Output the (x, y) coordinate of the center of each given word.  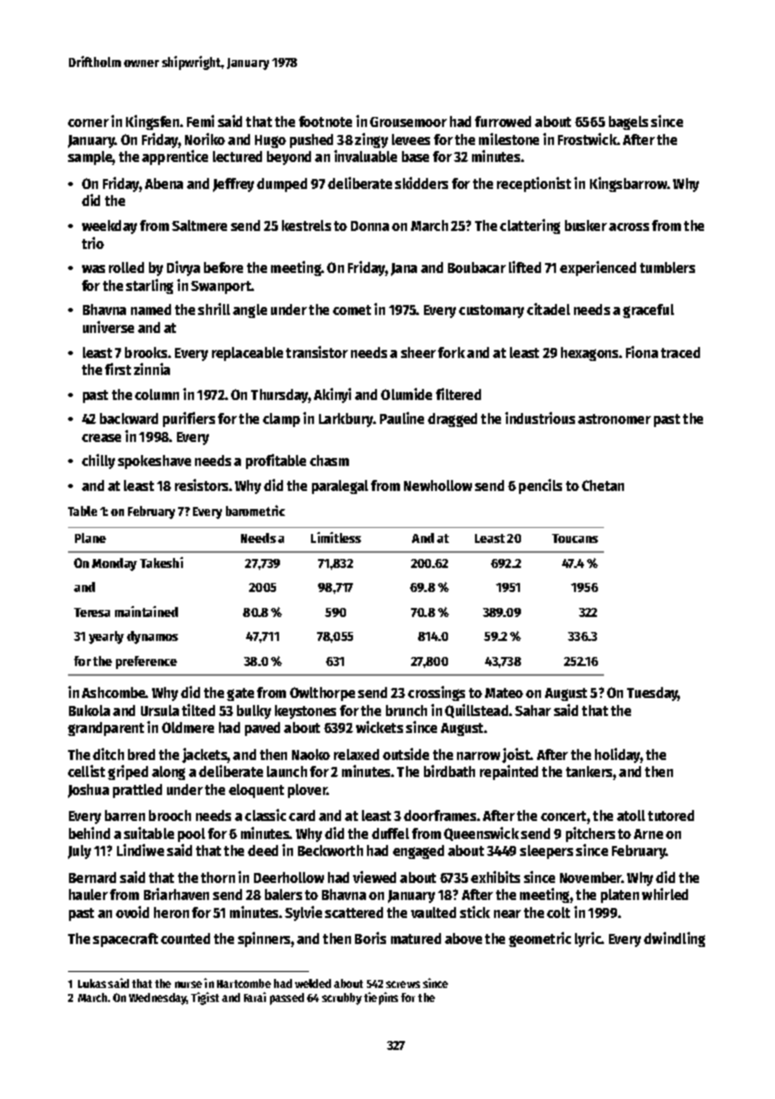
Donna (370, 226)
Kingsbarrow (629, 184)
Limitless (336, 537)
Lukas (92, 983)
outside (406, 754)
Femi (200, 121)
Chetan (603, 485)
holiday (618, 755)
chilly (98, 461)
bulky (254, 712)
